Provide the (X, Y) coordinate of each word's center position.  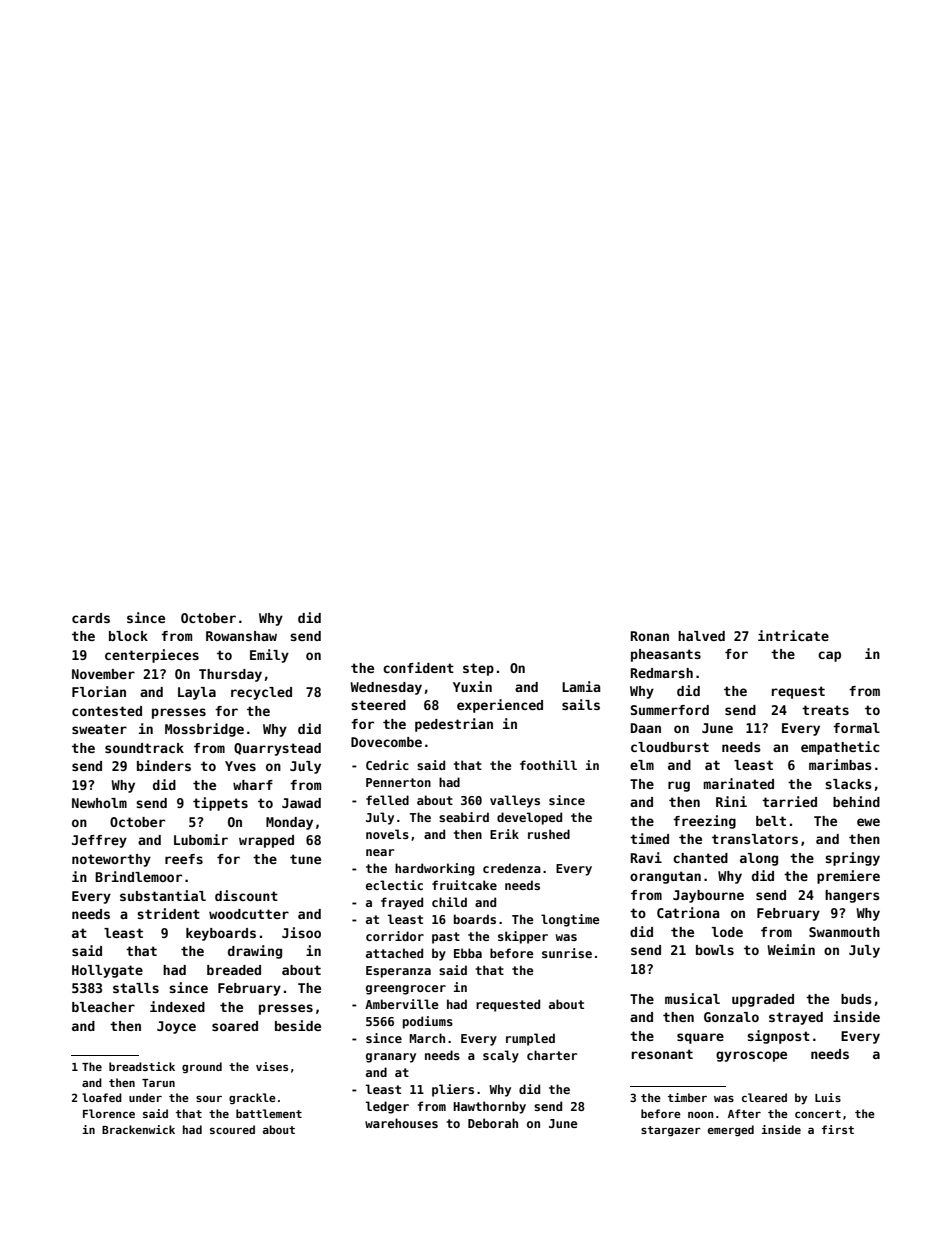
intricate (793, 635)
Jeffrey (99, 841)
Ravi (646, 857)
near (380, 852)
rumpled (530, 1039)
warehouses (401, 1123)
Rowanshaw (241, 636)
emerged (731, 1131)
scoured (232, 1129)
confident (418, 667)
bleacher (103, 1007)
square (700, 1038)
